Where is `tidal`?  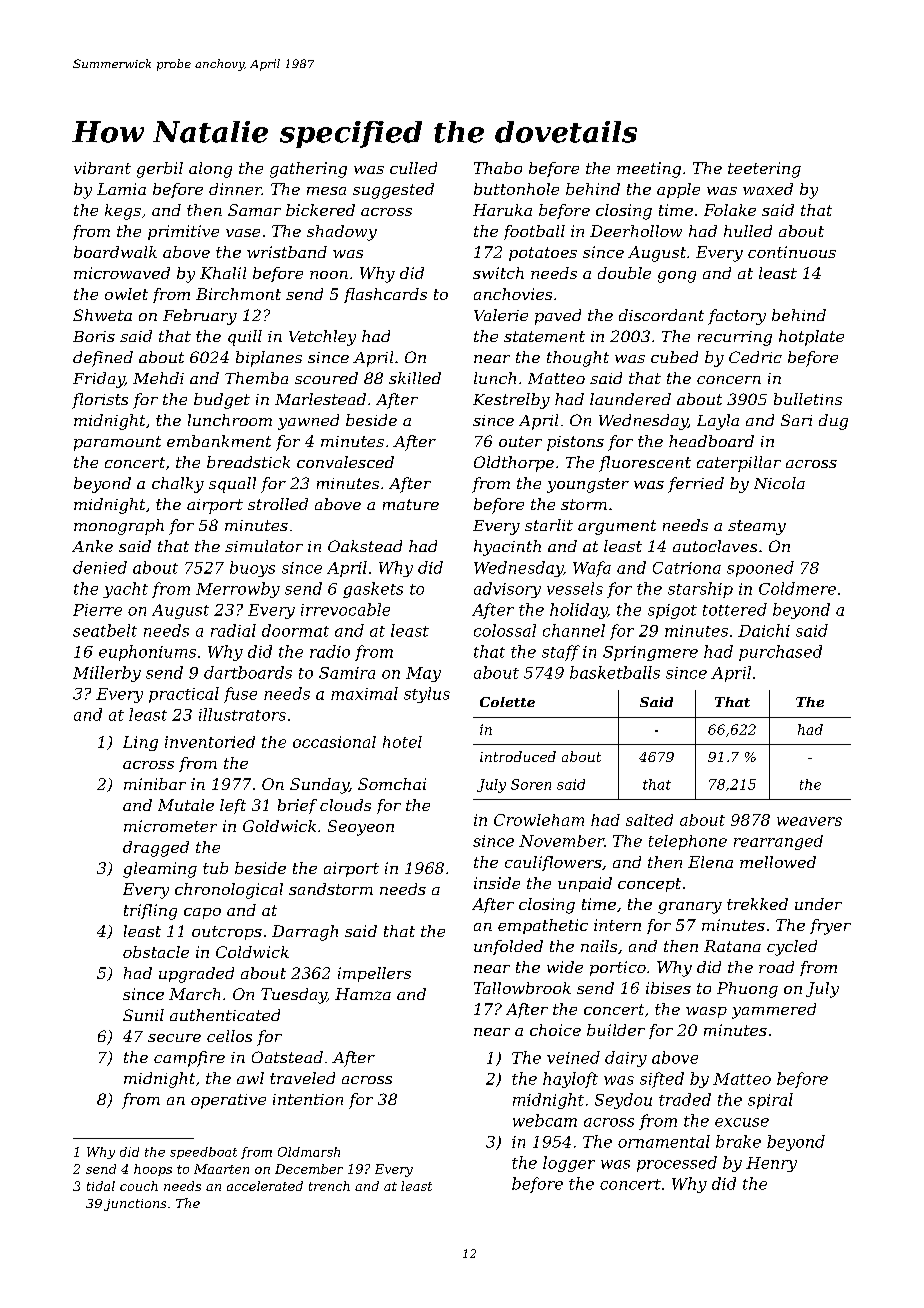
tidal is located at coordinates (101, 1186).
